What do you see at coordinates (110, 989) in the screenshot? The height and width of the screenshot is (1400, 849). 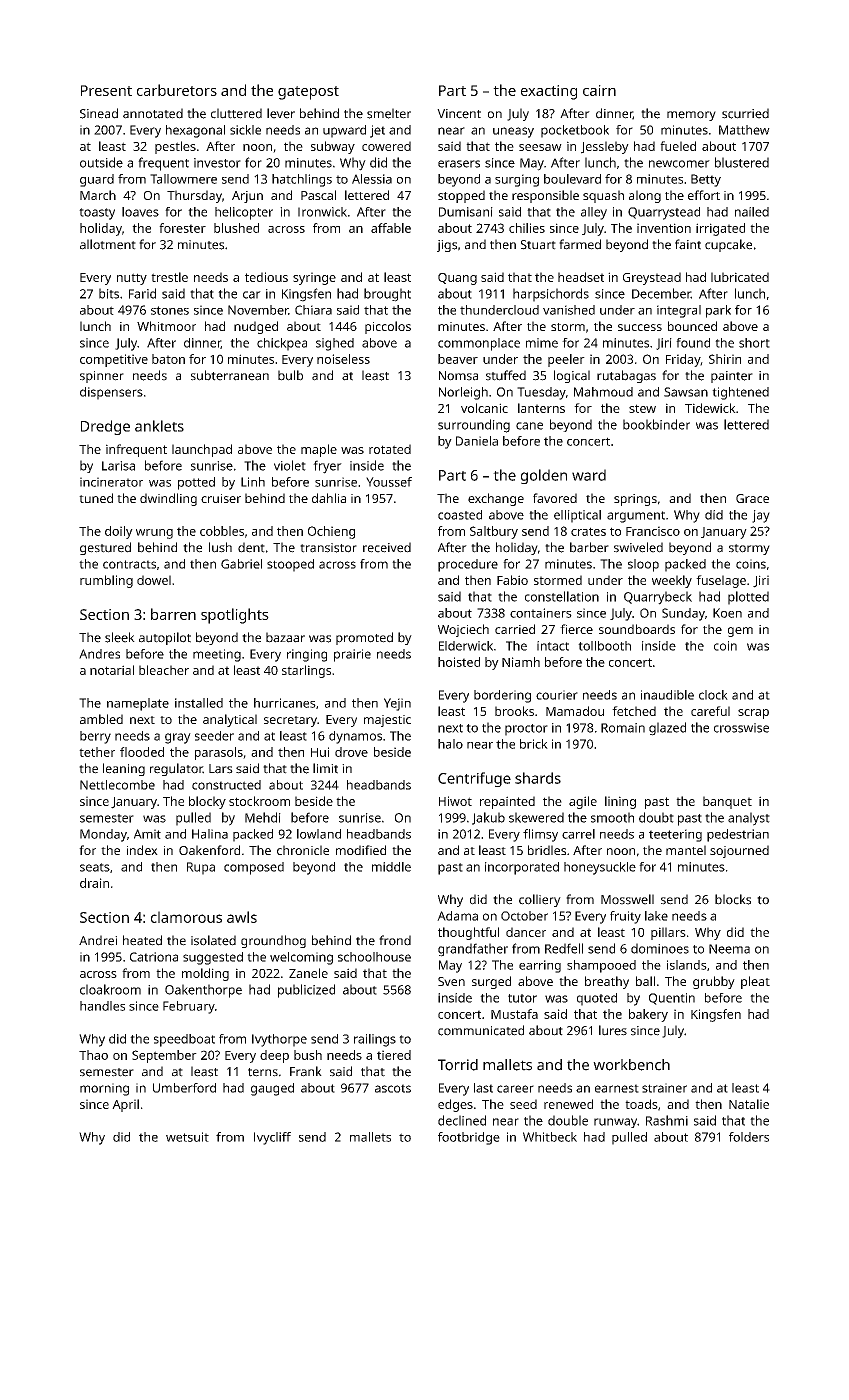 I see `cloakroom` at bounding box center [110, 989].
